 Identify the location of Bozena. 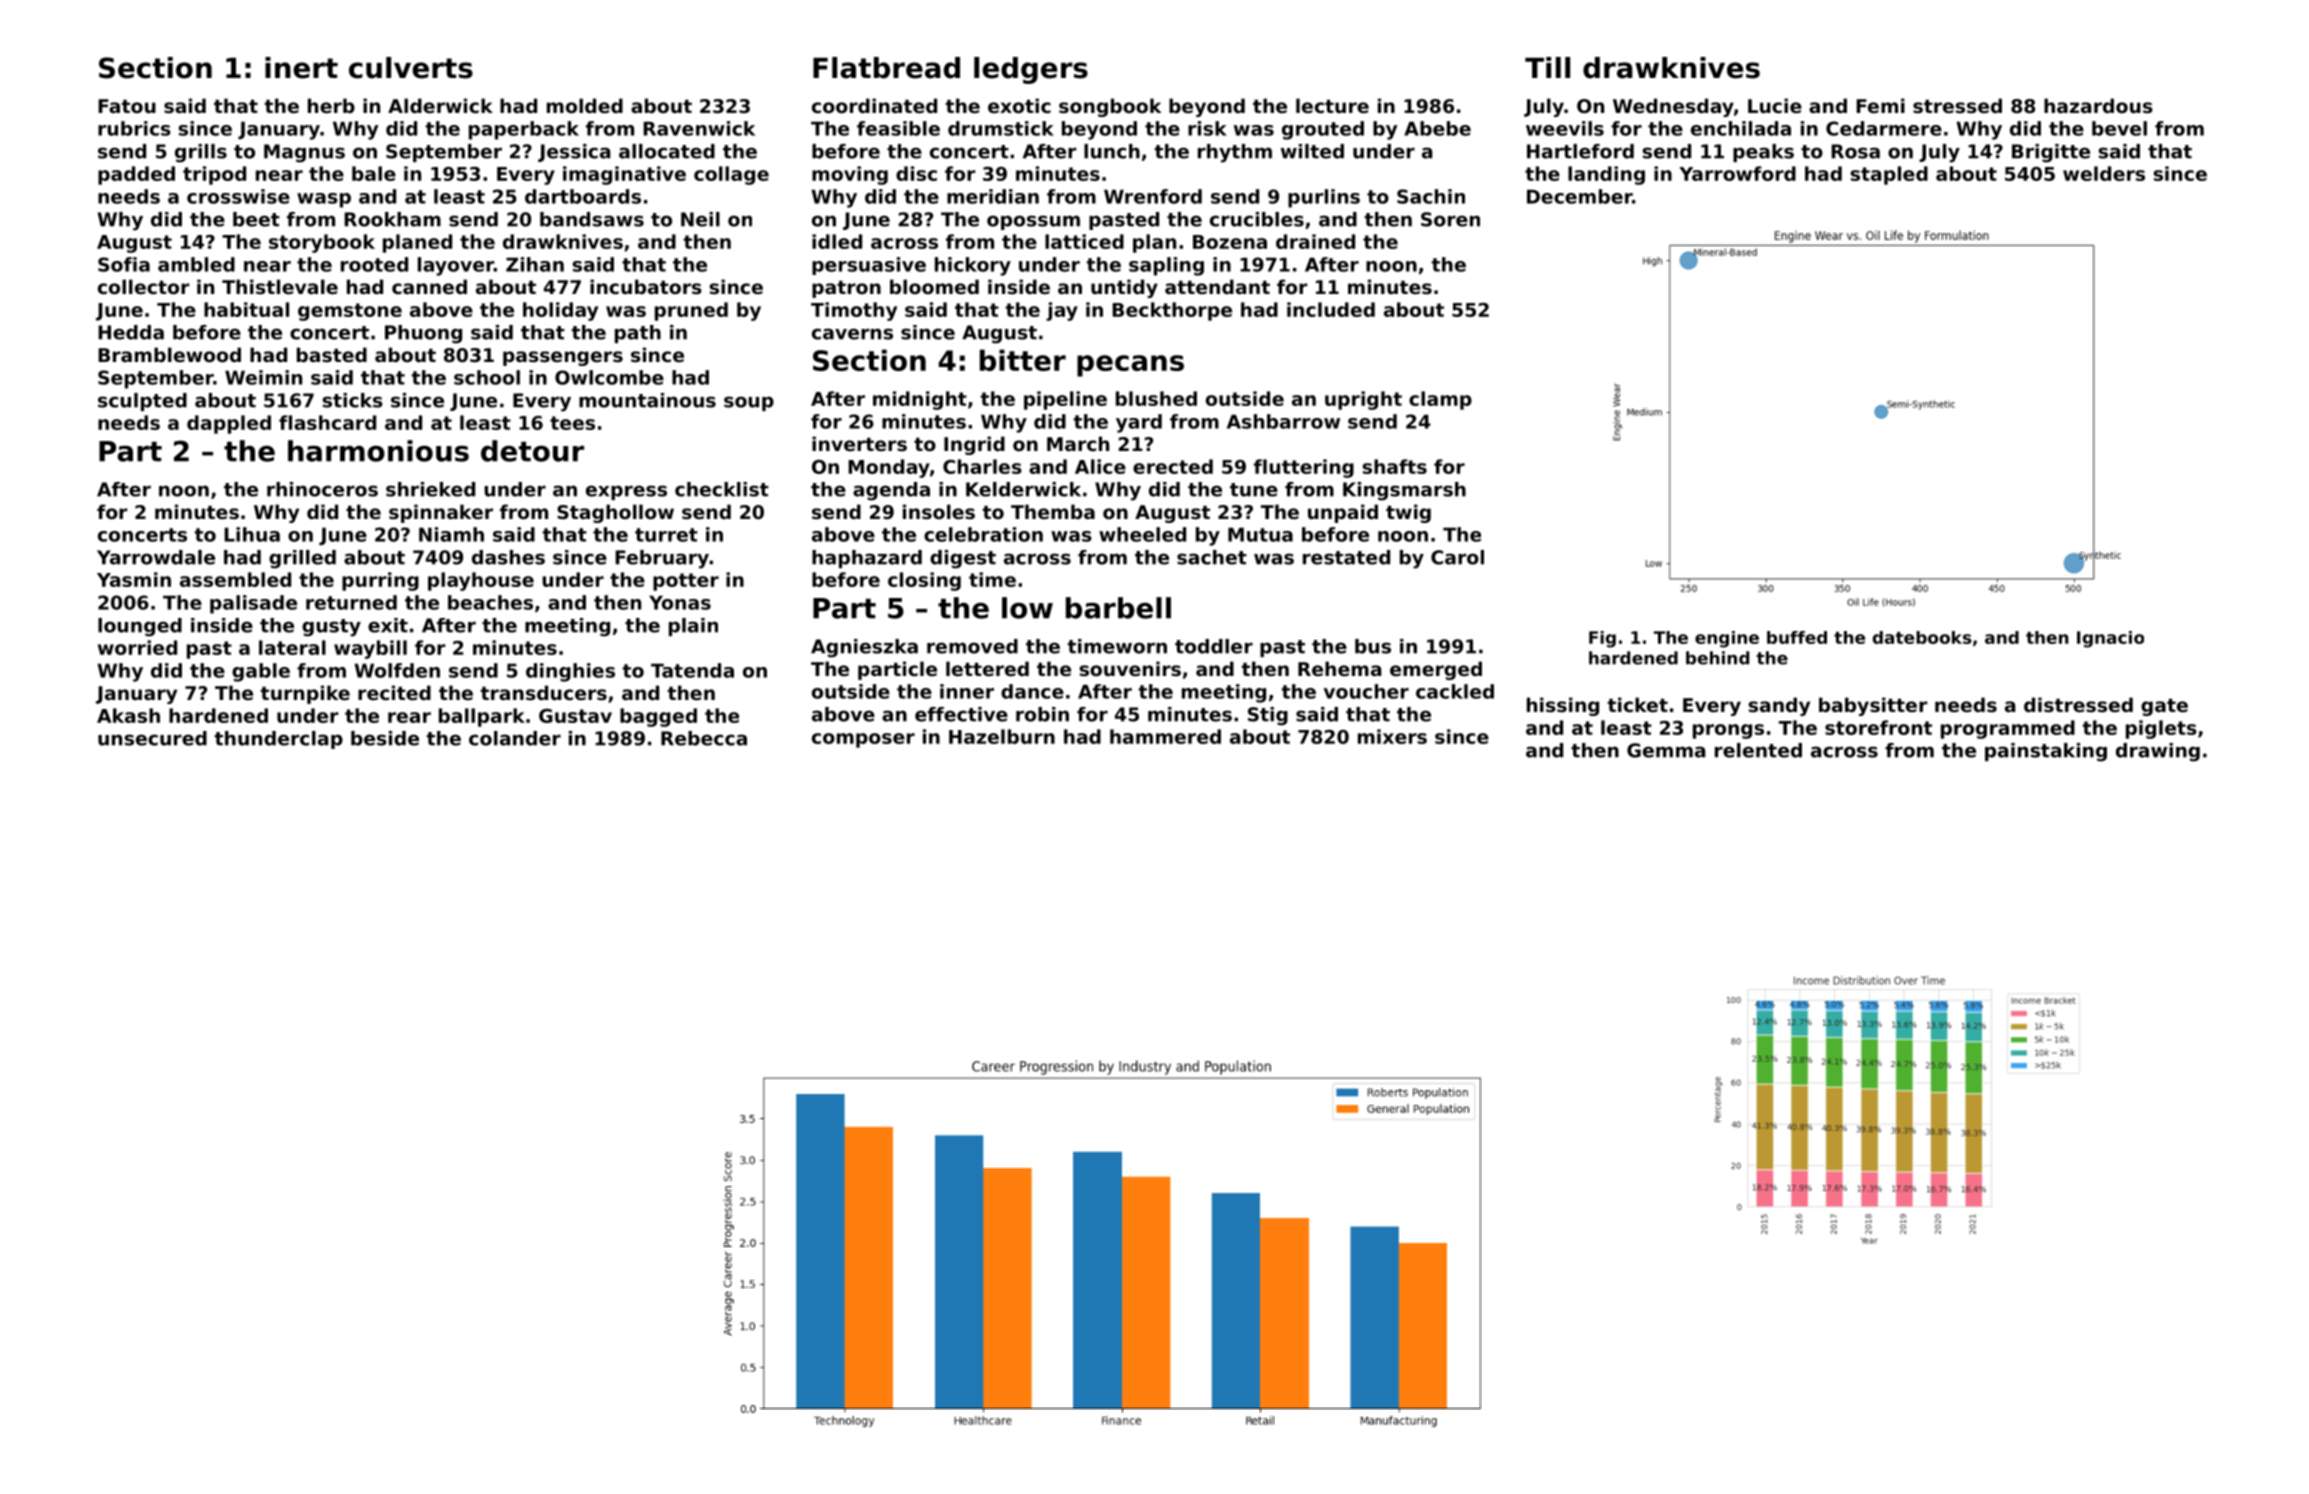
(1230, 242).
